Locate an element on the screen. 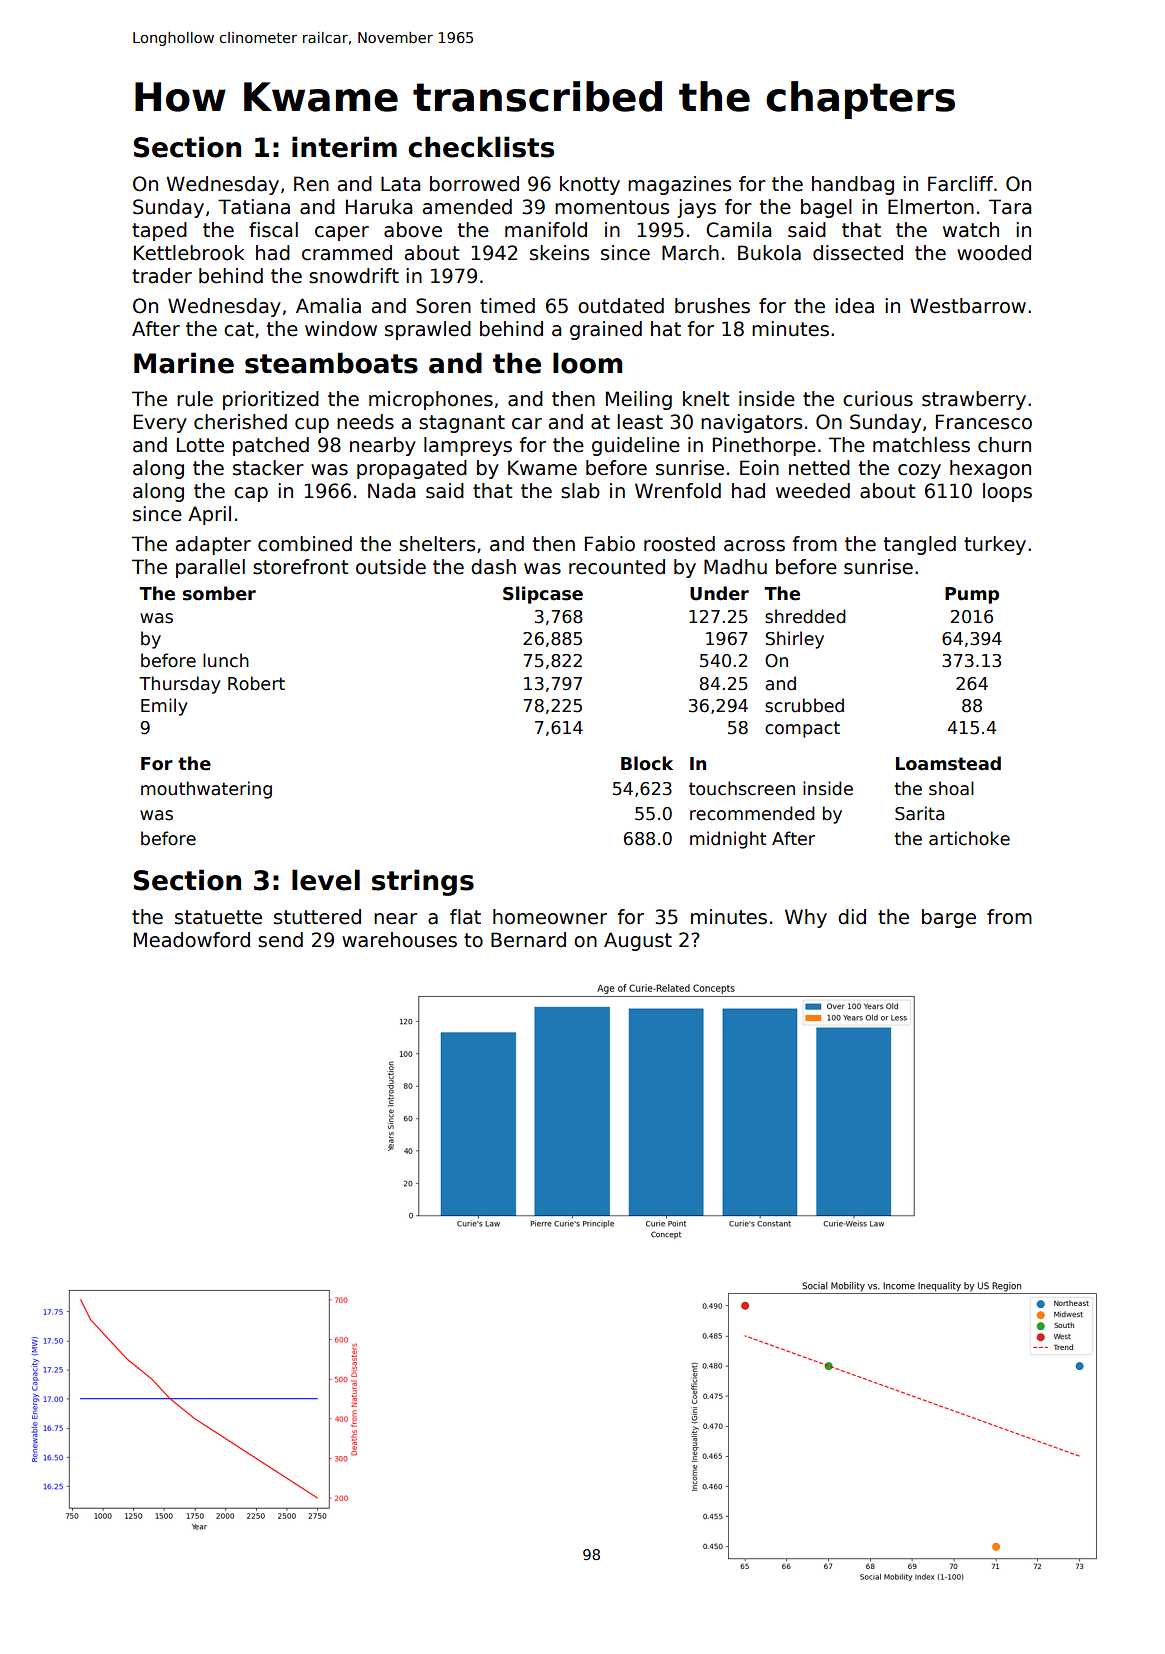  shredded is located at coordinates (805, 616).
